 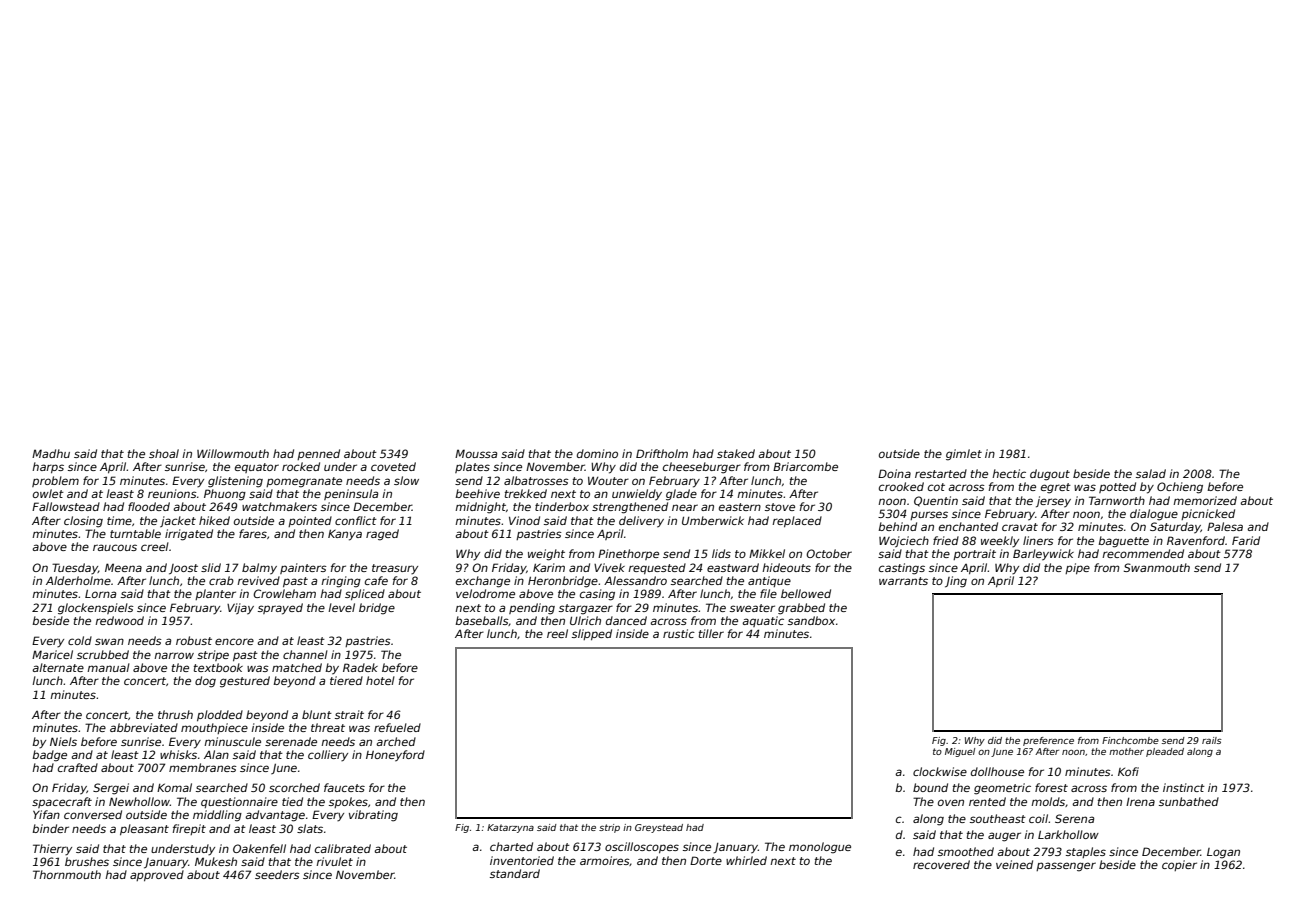 What do you see at coordinates (472, 467) in the page?
I see `plates` at bounding box center [472, 467].
